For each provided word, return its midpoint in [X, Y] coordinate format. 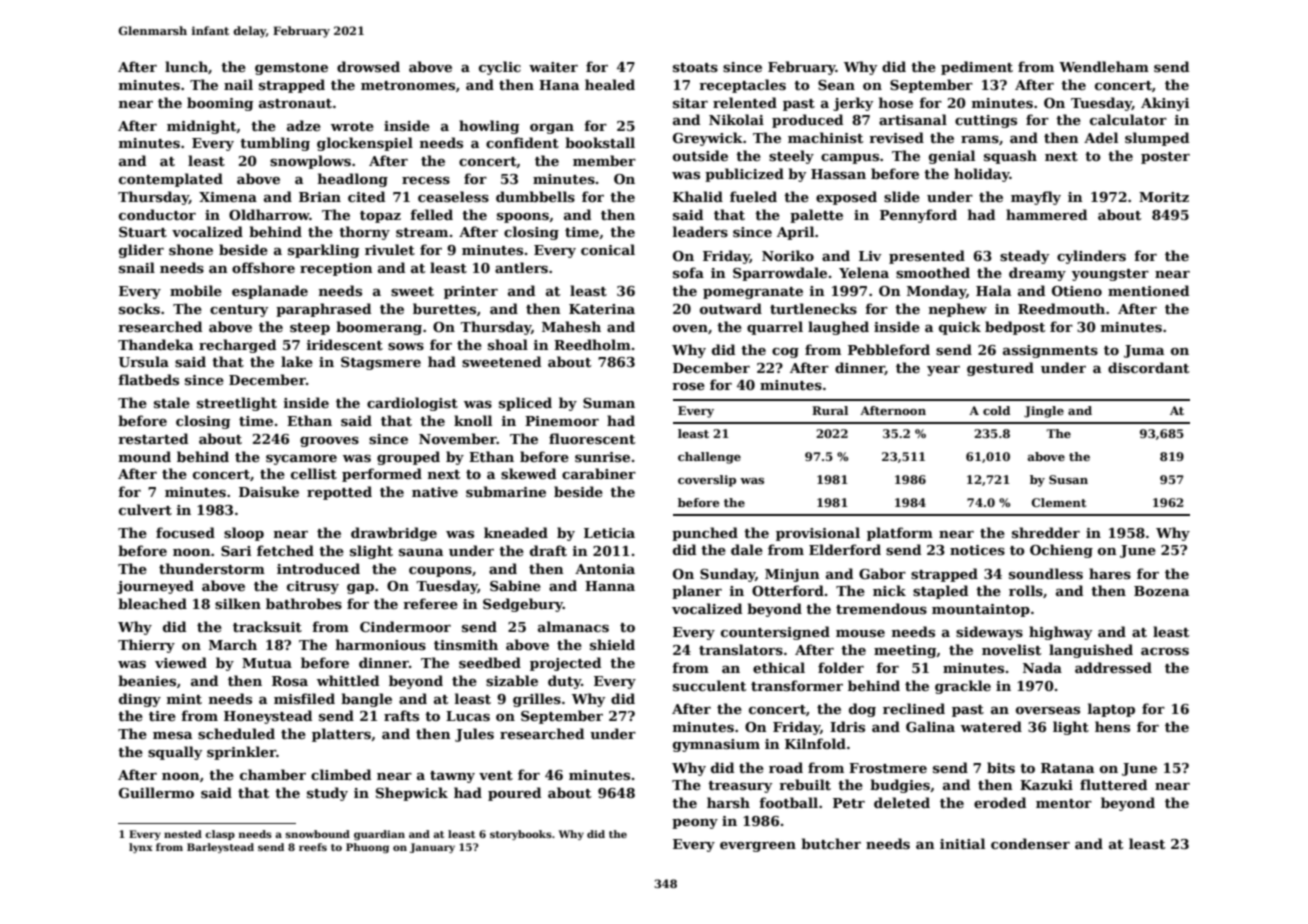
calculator [1128, 119]
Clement [1058, 502]
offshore [263, 267]
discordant [1148, 367]
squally [175, 753]
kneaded [516, 532]
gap [360, 589]
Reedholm [592, 344]
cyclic [500, 68]
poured [514, 794]
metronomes [408, 85]
